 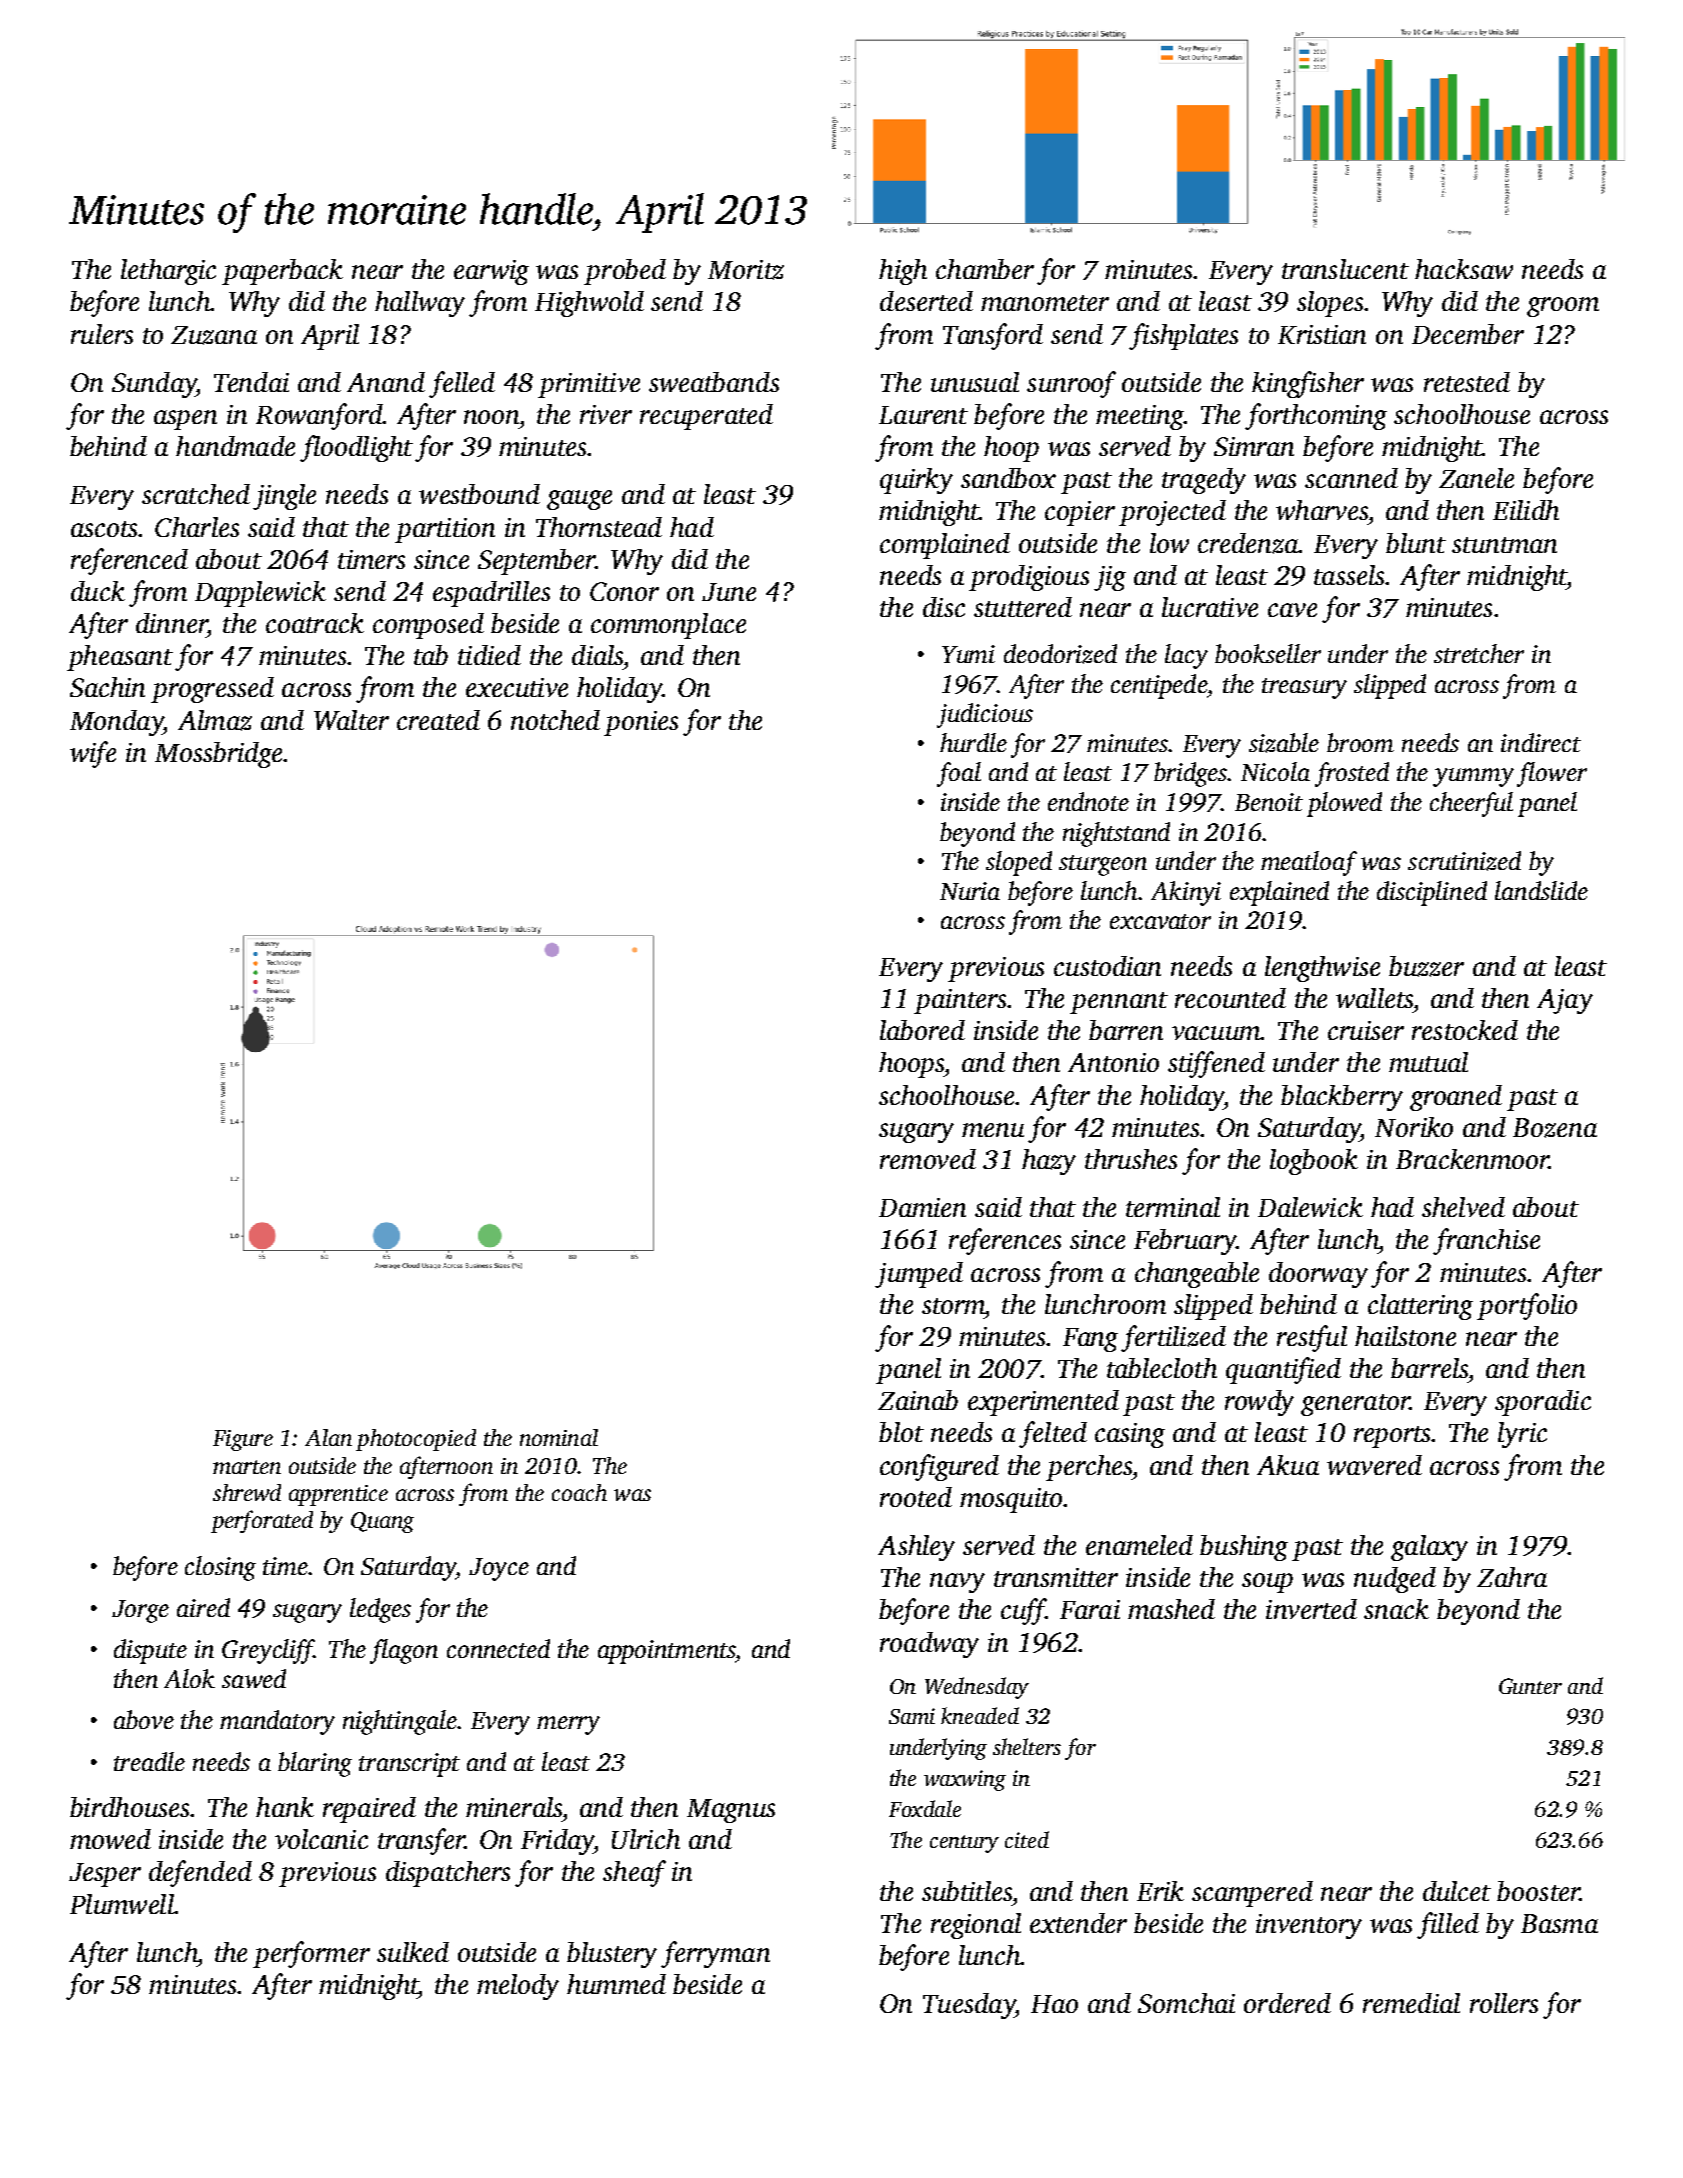 What do you see at coordinates (973, 742) in the document?
I see `hurdle` at bounding box center [973, 742].
